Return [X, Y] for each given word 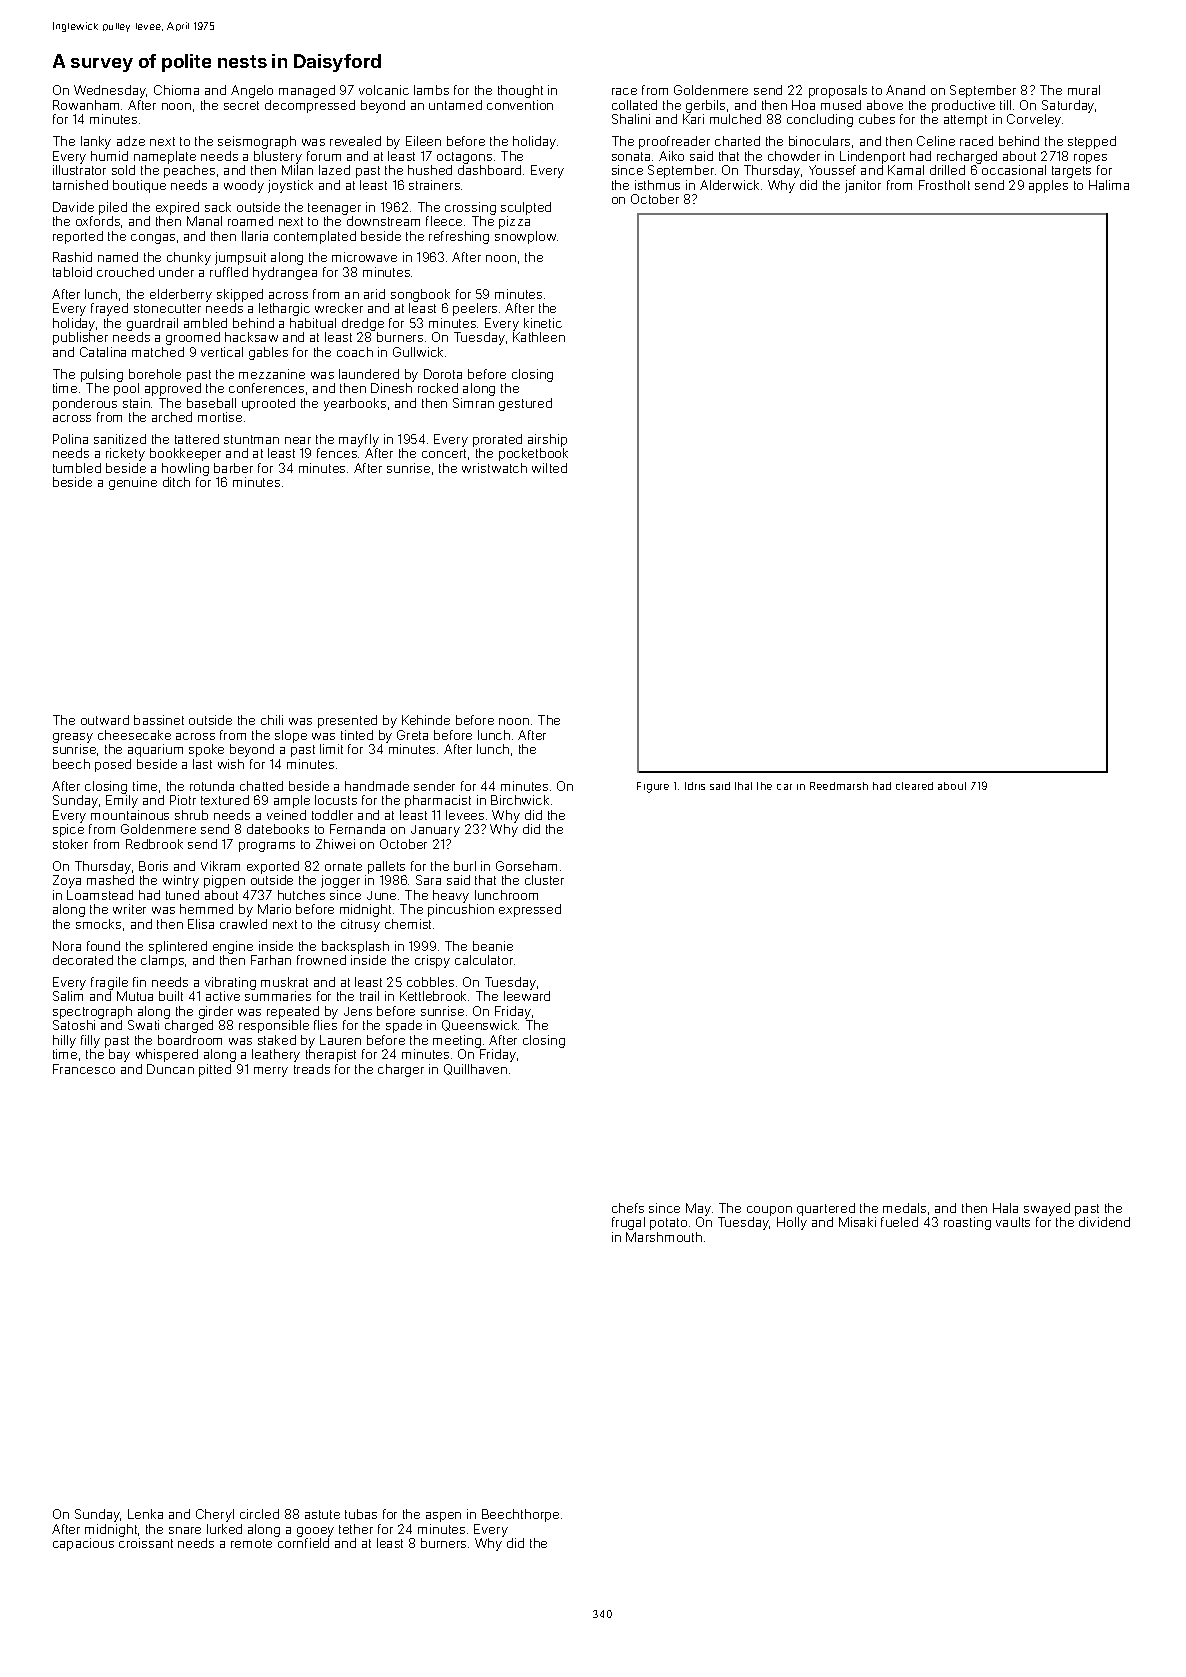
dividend [1104, 1222]
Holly [792, 1223]
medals [904, 1208]
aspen [443, 1517]
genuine [133, 483]
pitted [215, 1070]
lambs [431, 90]
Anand [905, 90]
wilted [549, 468]
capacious [83, 1544]
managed [307, 91]
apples [1048, 186]
